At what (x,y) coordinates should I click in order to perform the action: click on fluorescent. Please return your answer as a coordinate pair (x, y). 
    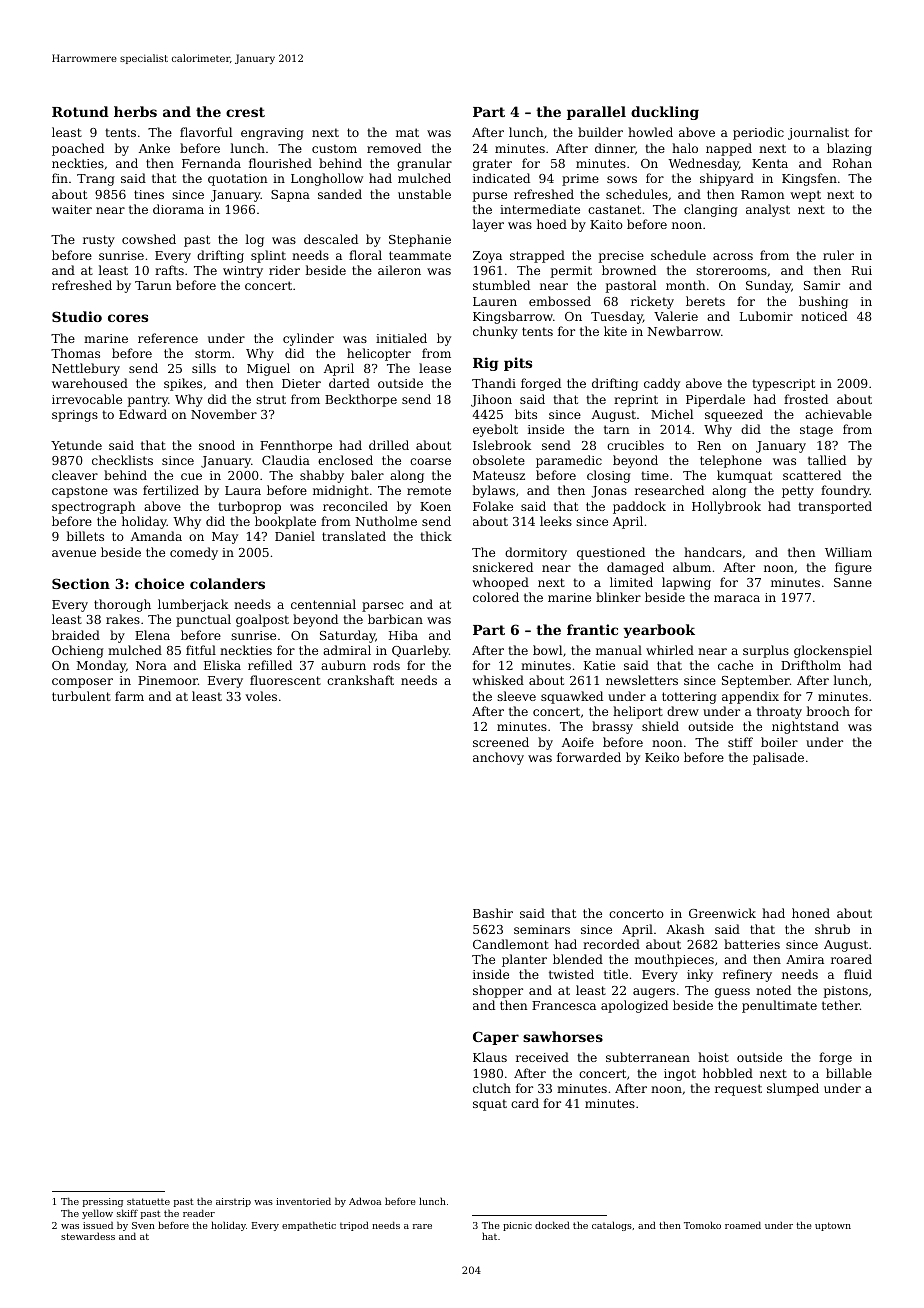
    Looking at the image, I should click on (285, 680).
